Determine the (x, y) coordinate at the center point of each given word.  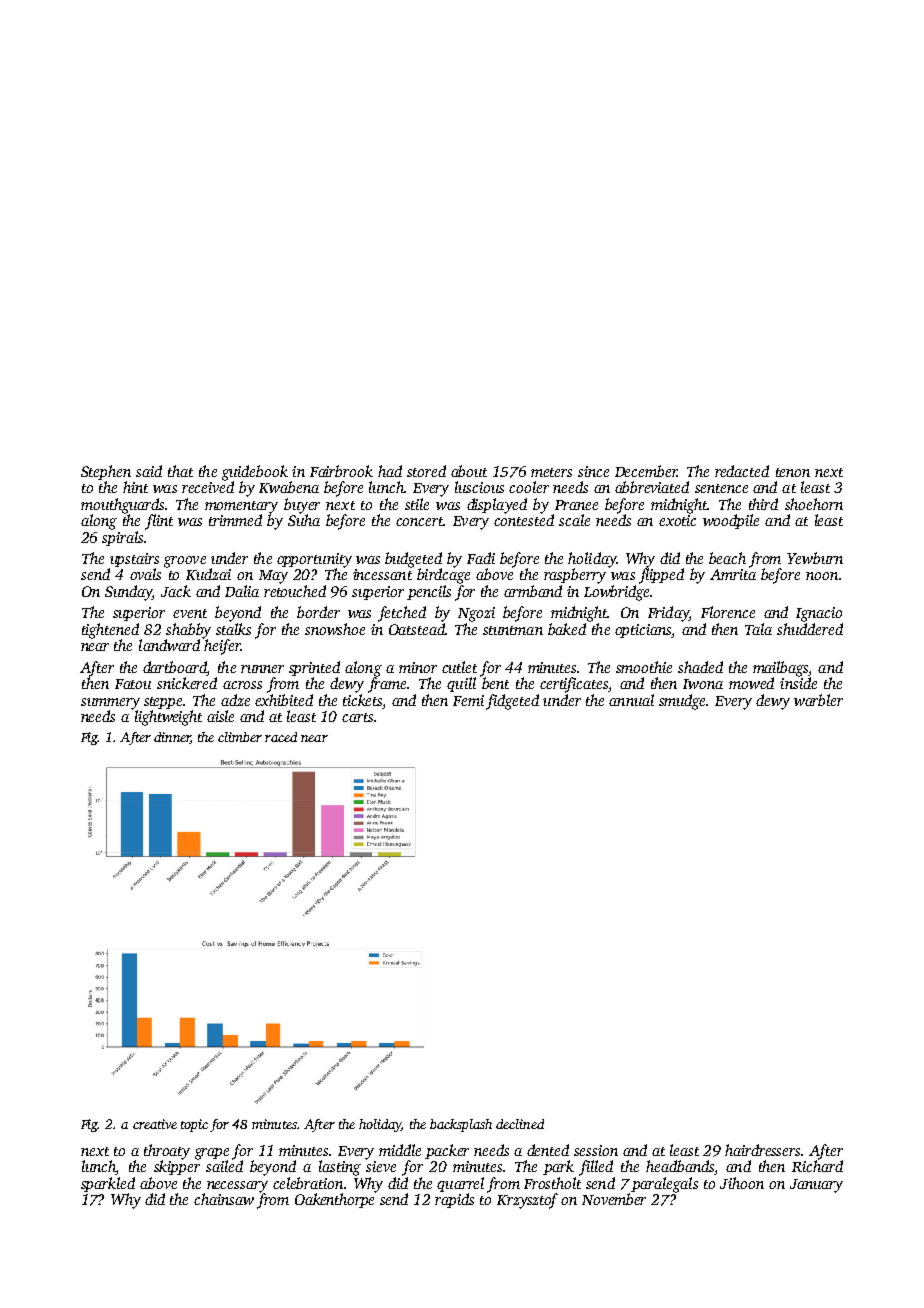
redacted (742, 471)
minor (418, 667)
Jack (176, 591)
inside (798, 683)
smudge (682, 702)
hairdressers (762, 1150)
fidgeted (512, 702)
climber (240, 737)
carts (357, 717)
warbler (818, 700)
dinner (172, 738)
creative (155, 1124)
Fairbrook (341, 471)
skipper (177, 1167)
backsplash (461, 1125)
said (149, 471)
